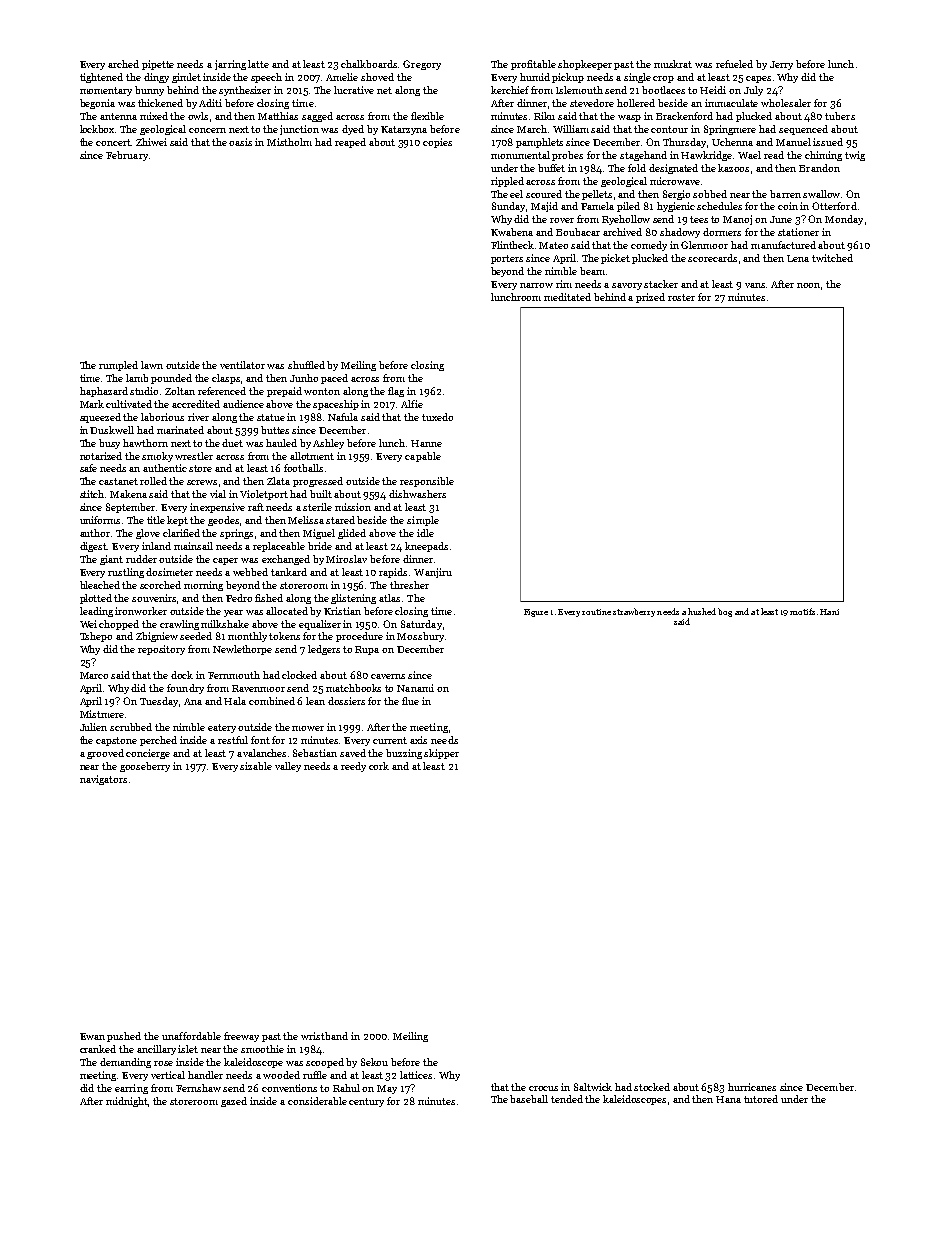  What do you see at coordinates (597, 612) in the screenshot?
I see `routine` at bounding box center [597, 612].
